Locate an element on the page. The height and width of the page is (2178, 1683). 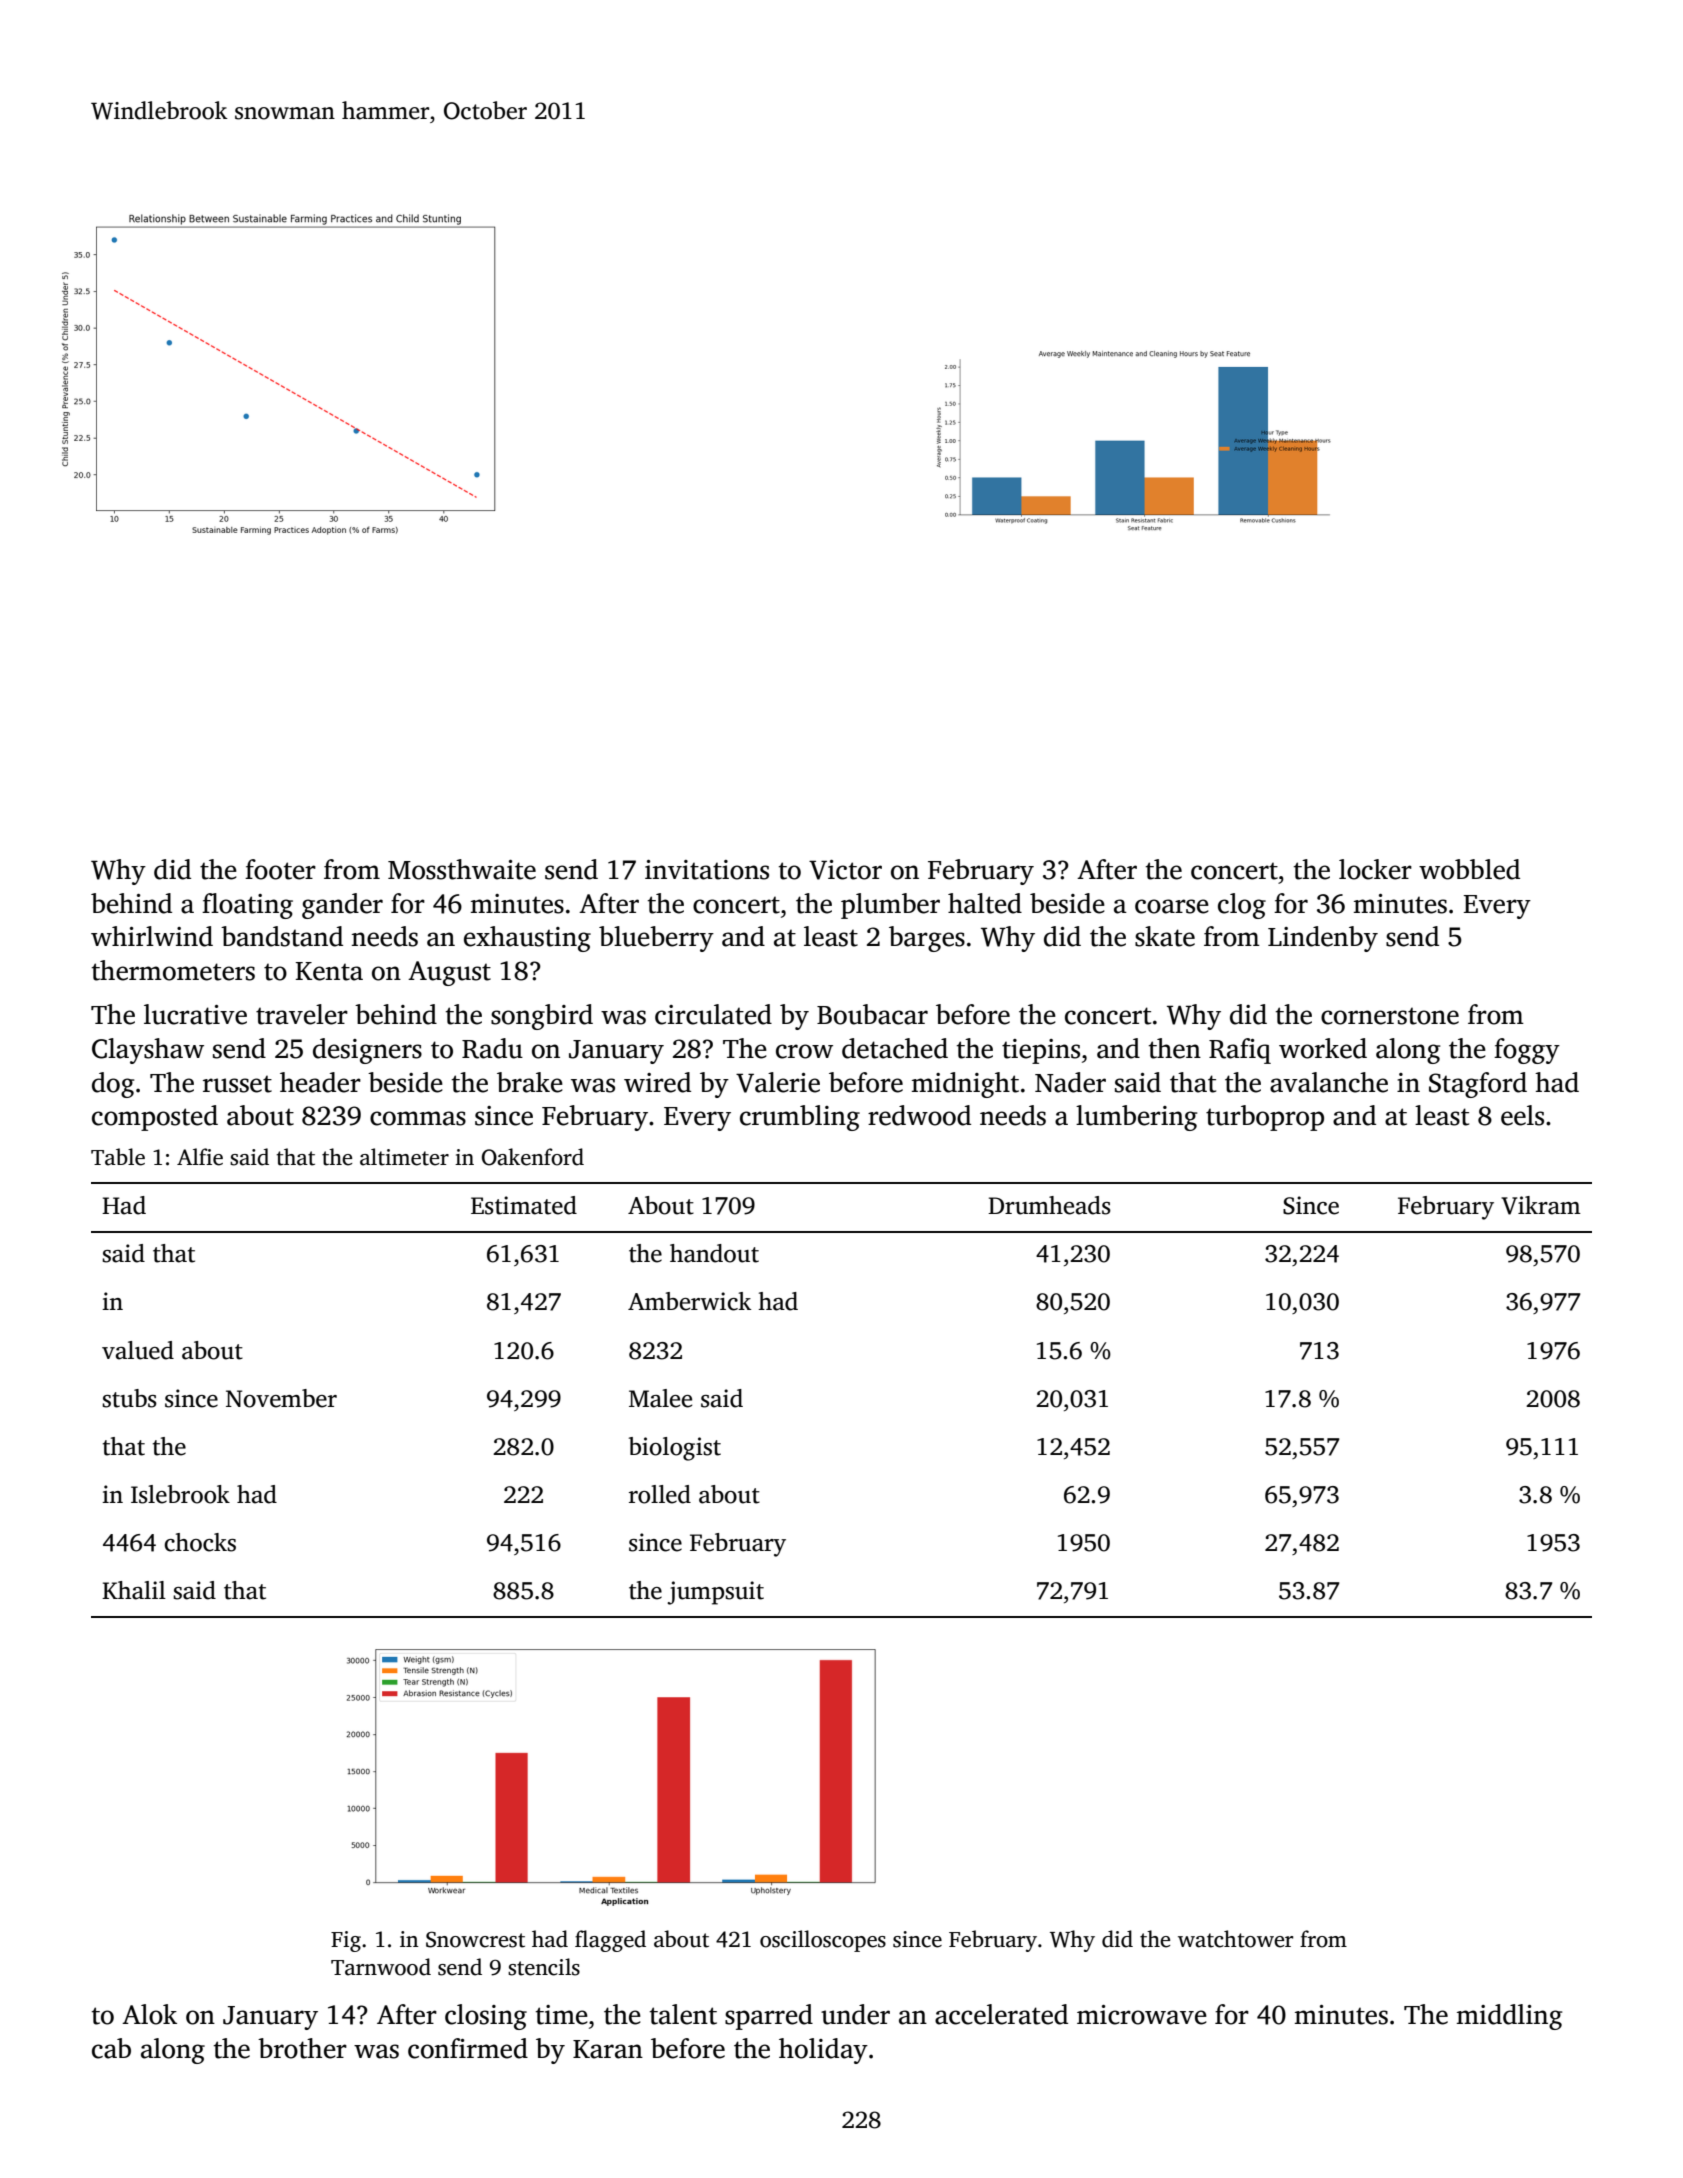
holiday is located at coordinates (823, 2051).
